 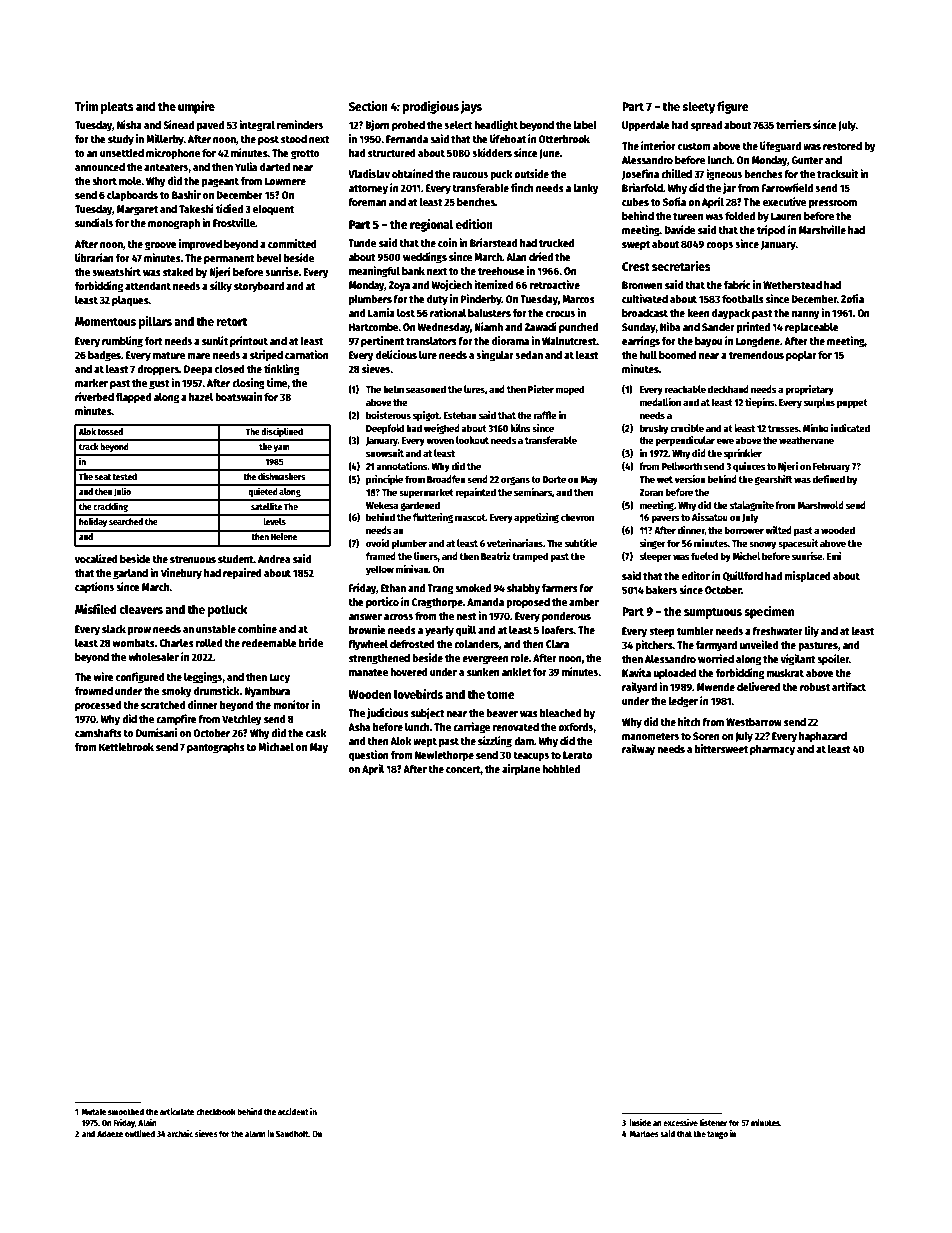 What do you see at coordinates (531, 173) in the document?
I see `outside` at bounding box center [531, 173].
